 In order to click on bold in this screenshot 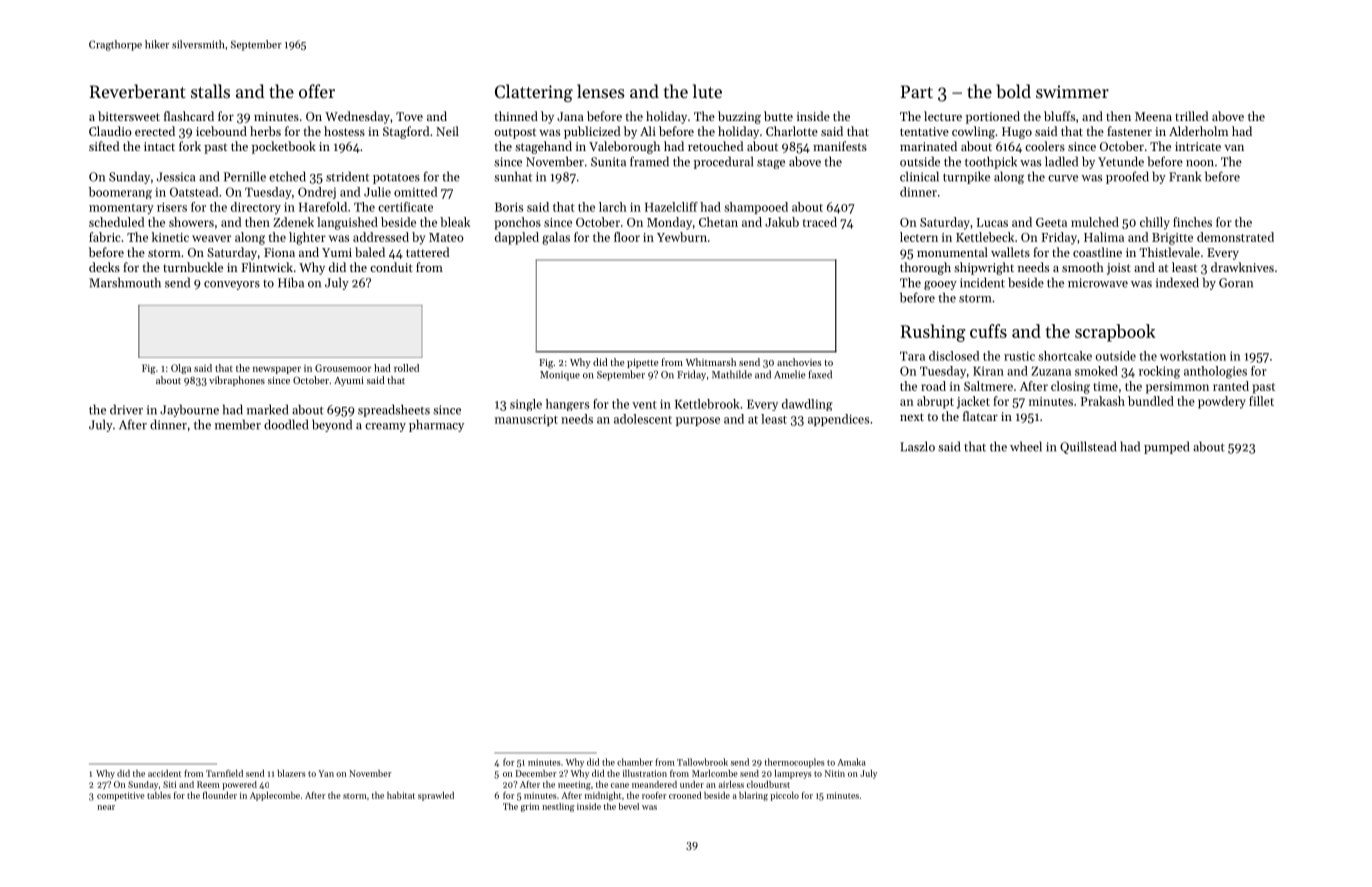, I will do `click(1013, 91)`.
